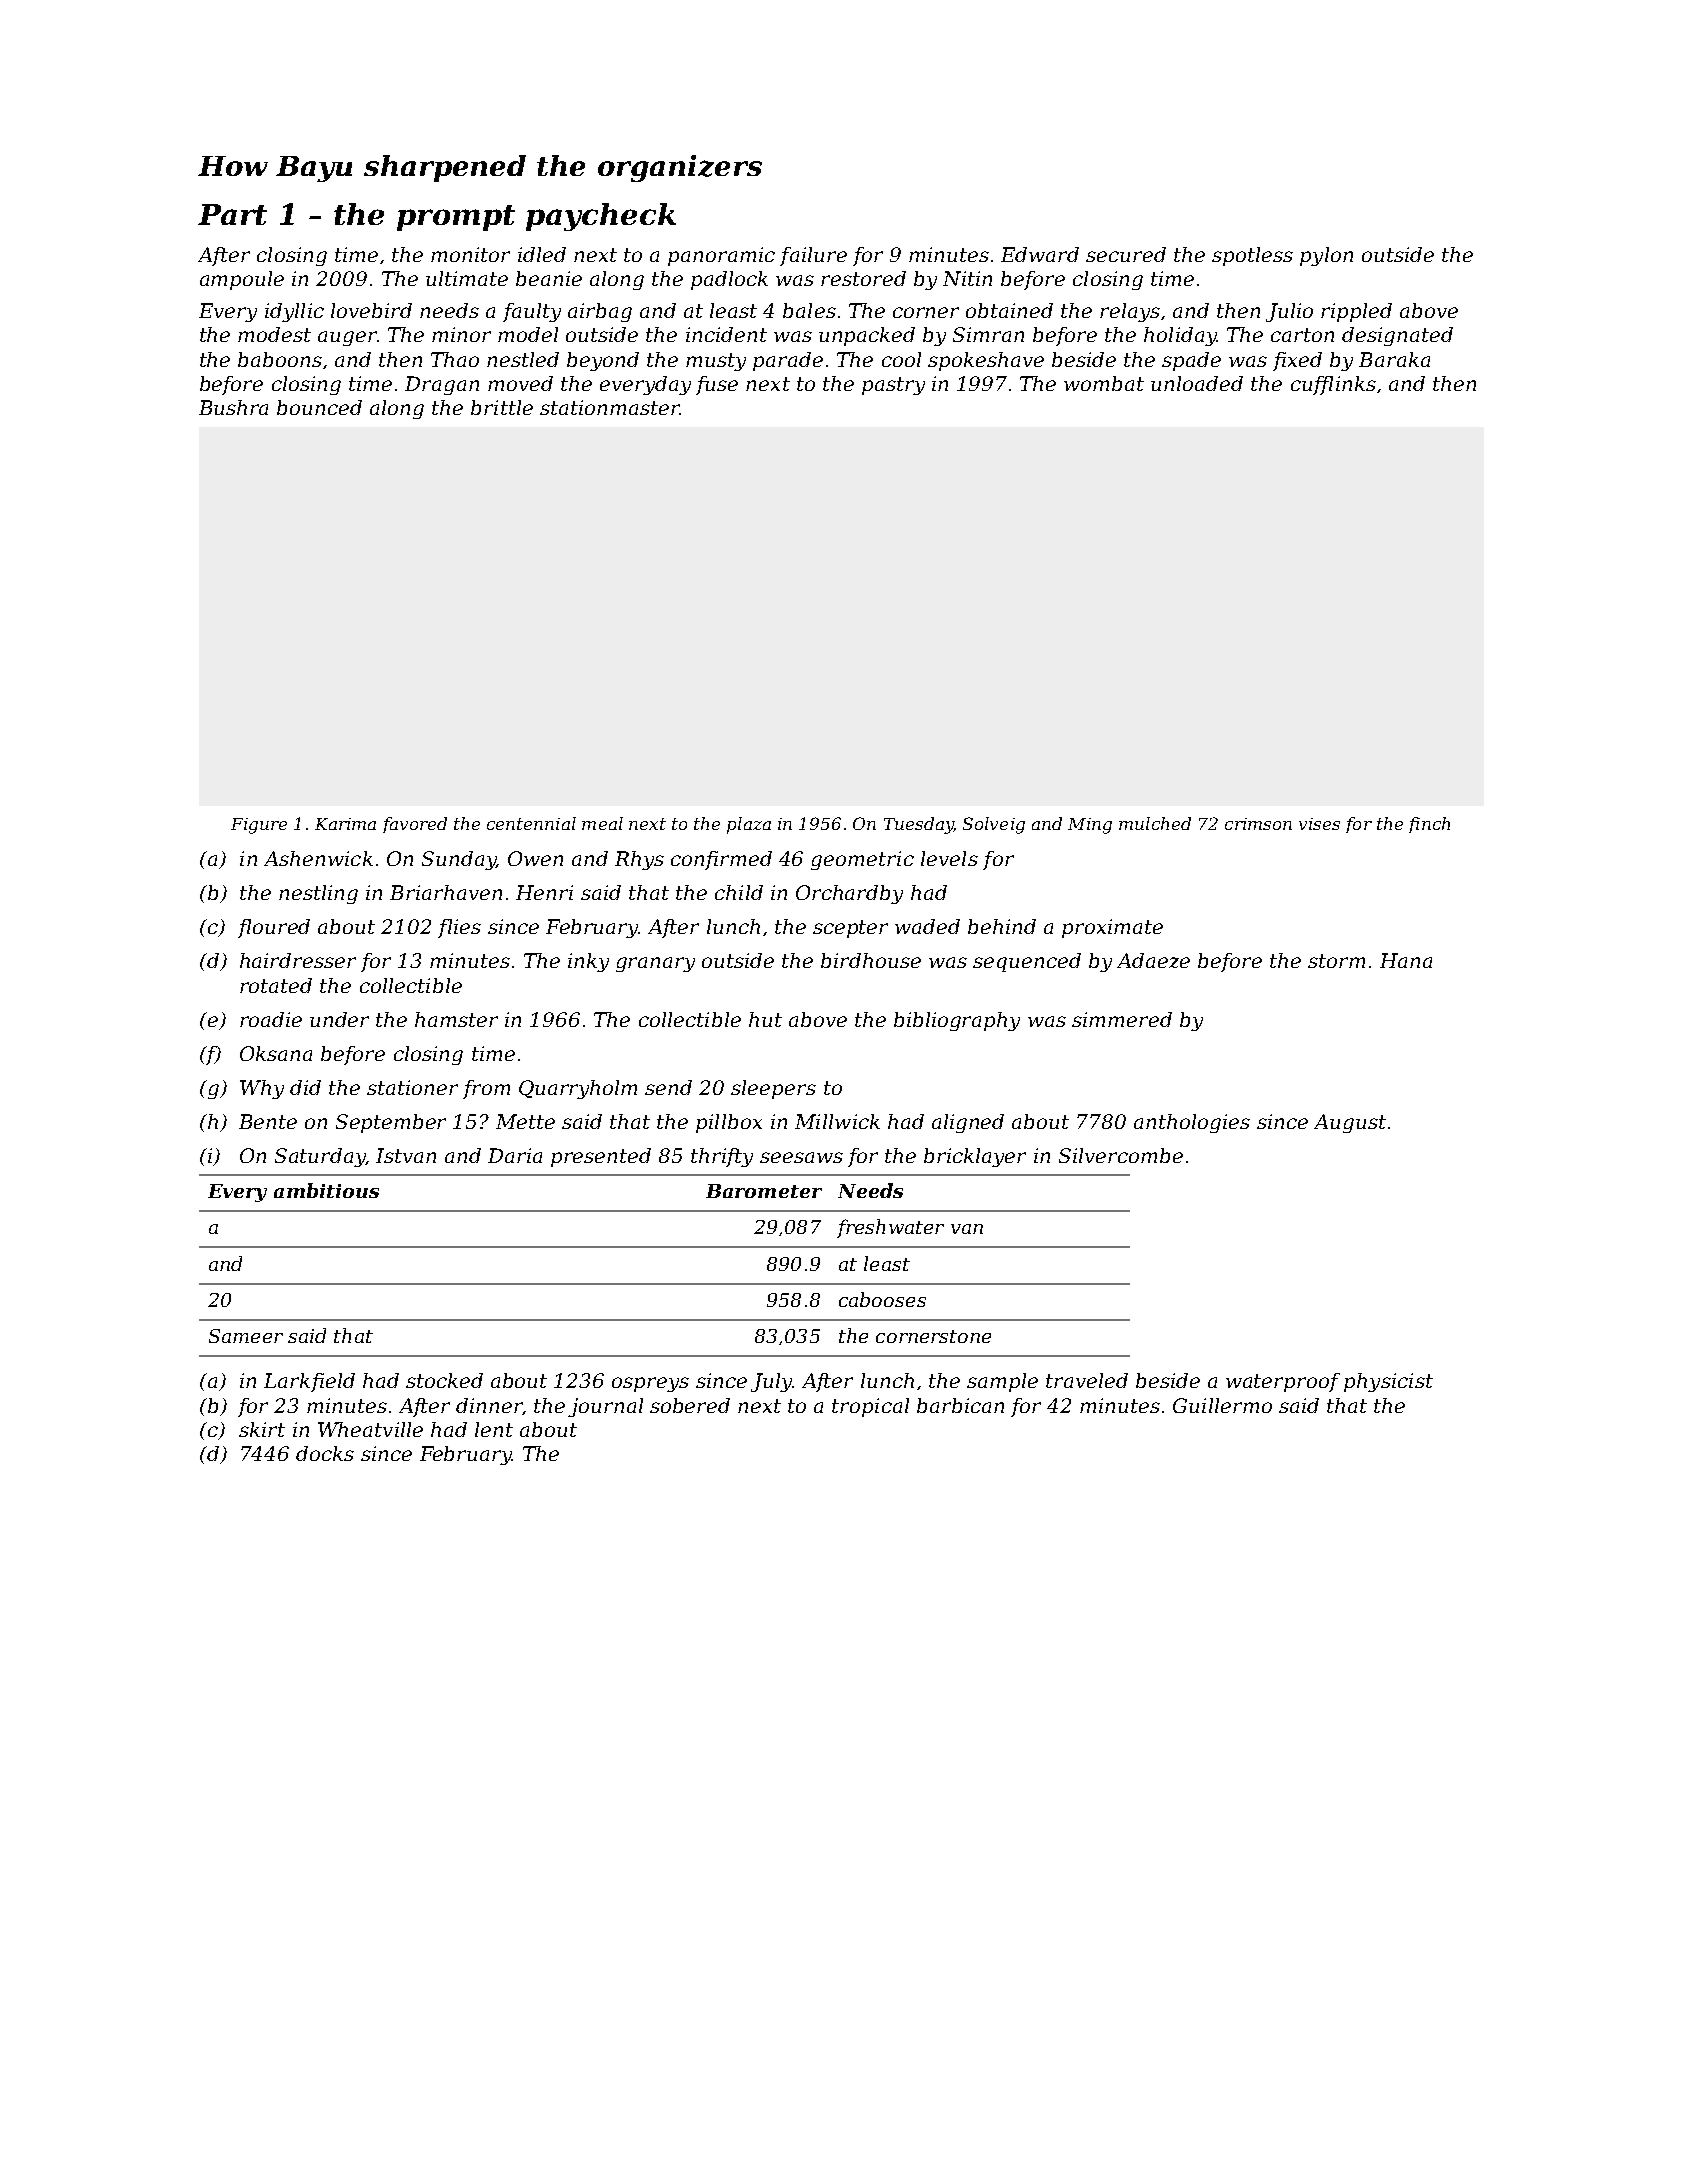  I want to click on finch, so click(1429, 825).
